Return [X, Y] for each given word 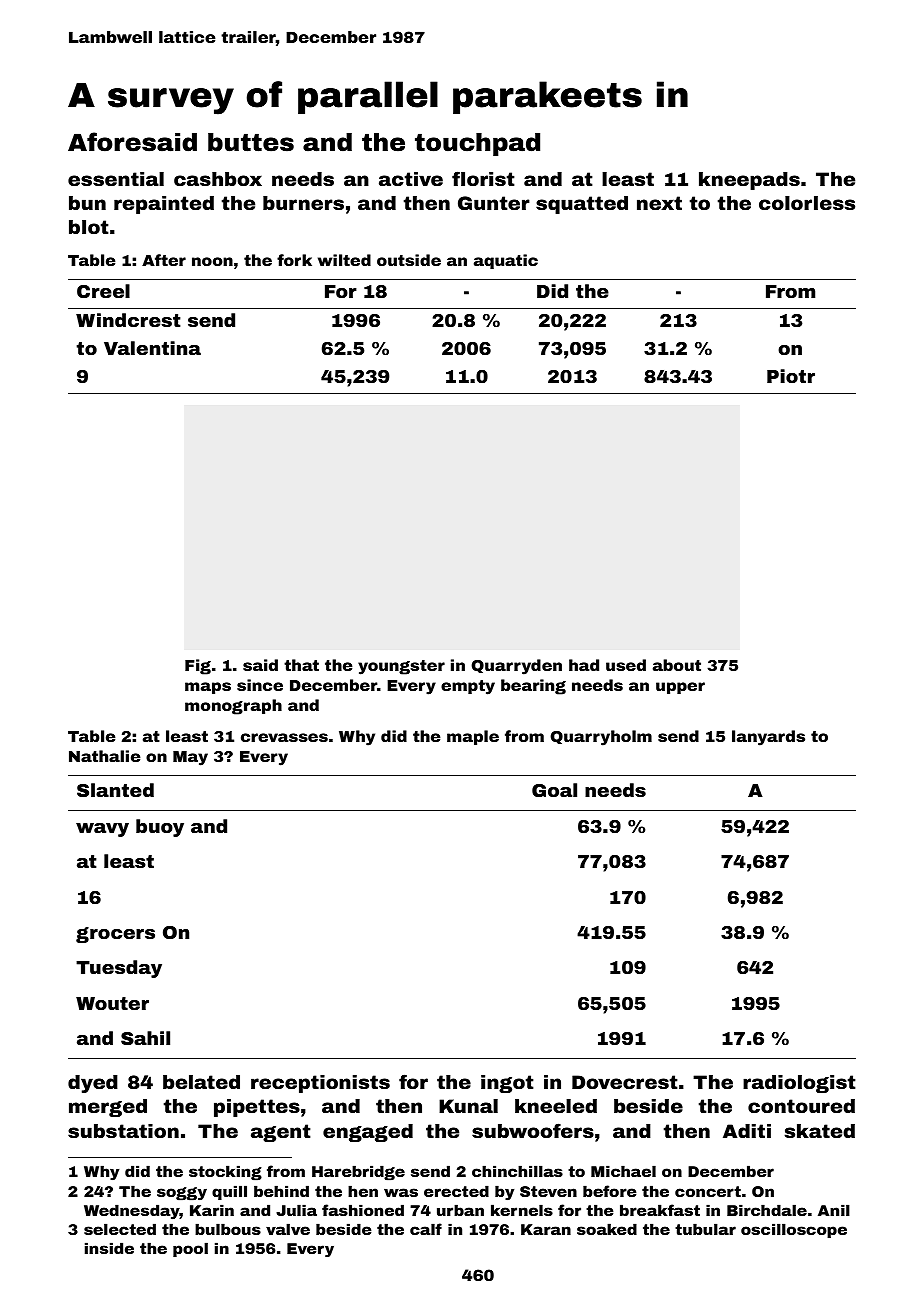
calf [426, 1229]
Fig [198, 667]
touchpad [477, 144]
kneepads [749, 181]
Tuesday [119, 969]
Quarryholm [601, 738]
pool [190, 1249]
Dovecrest [625, 1082]
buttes [251, 142]
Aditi [747, 1131]
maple [473, 737]
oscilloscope [794, 1230]
